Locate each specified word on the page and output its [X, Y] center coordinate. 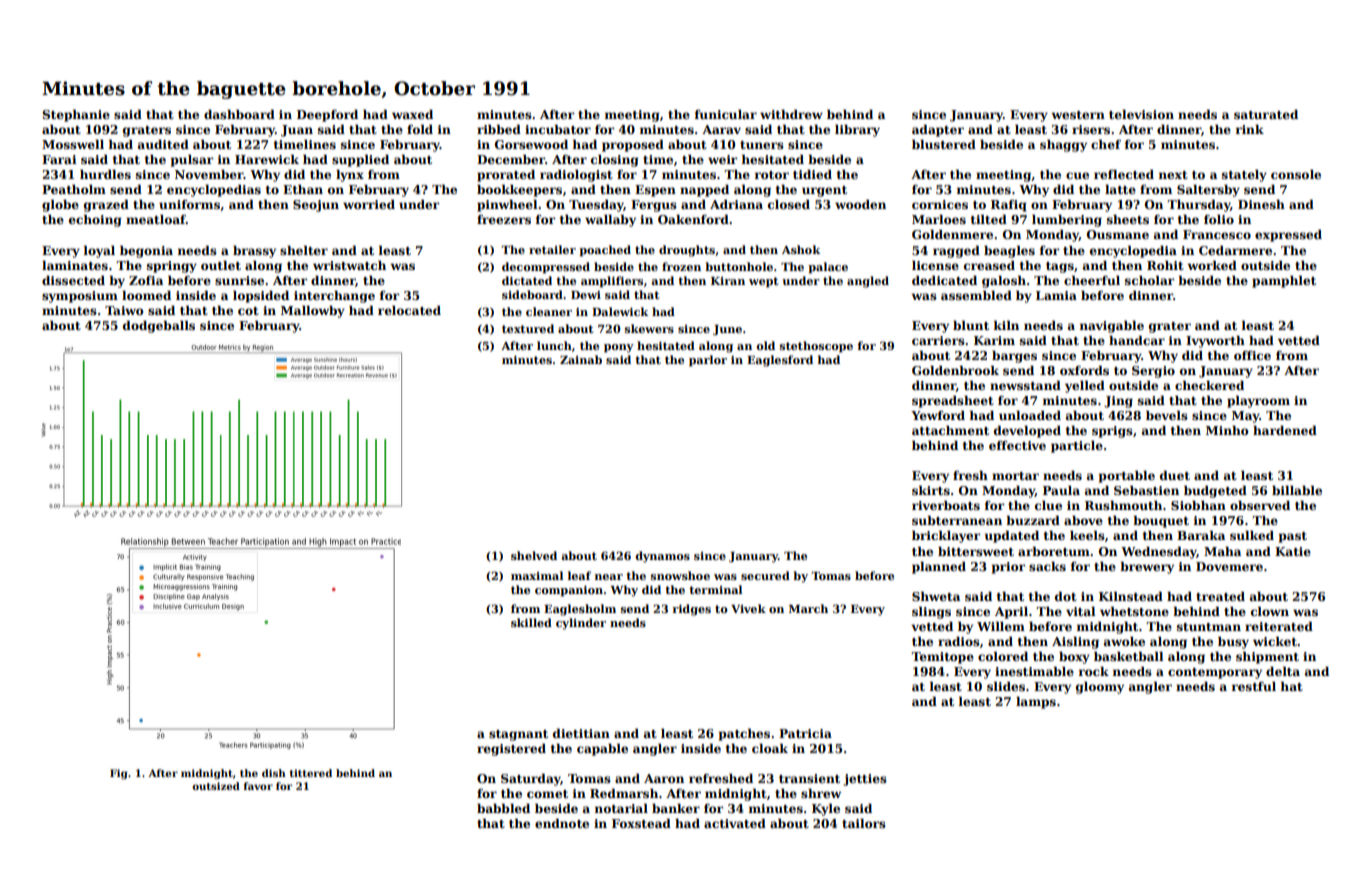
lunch [554, 345]
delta [1283, 671]
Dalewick [620, 311]
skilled [531, 622]
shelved [534, 555]
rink [1250, 129]
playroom [1258, 401]
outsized [216, 786]
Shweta [936, 596]
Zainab [581, 359]
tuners [762, 145]
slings [931, 612]
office [1252, 355]
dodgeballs [159, 326]
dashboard [239, 114]
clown [1270, 611]
